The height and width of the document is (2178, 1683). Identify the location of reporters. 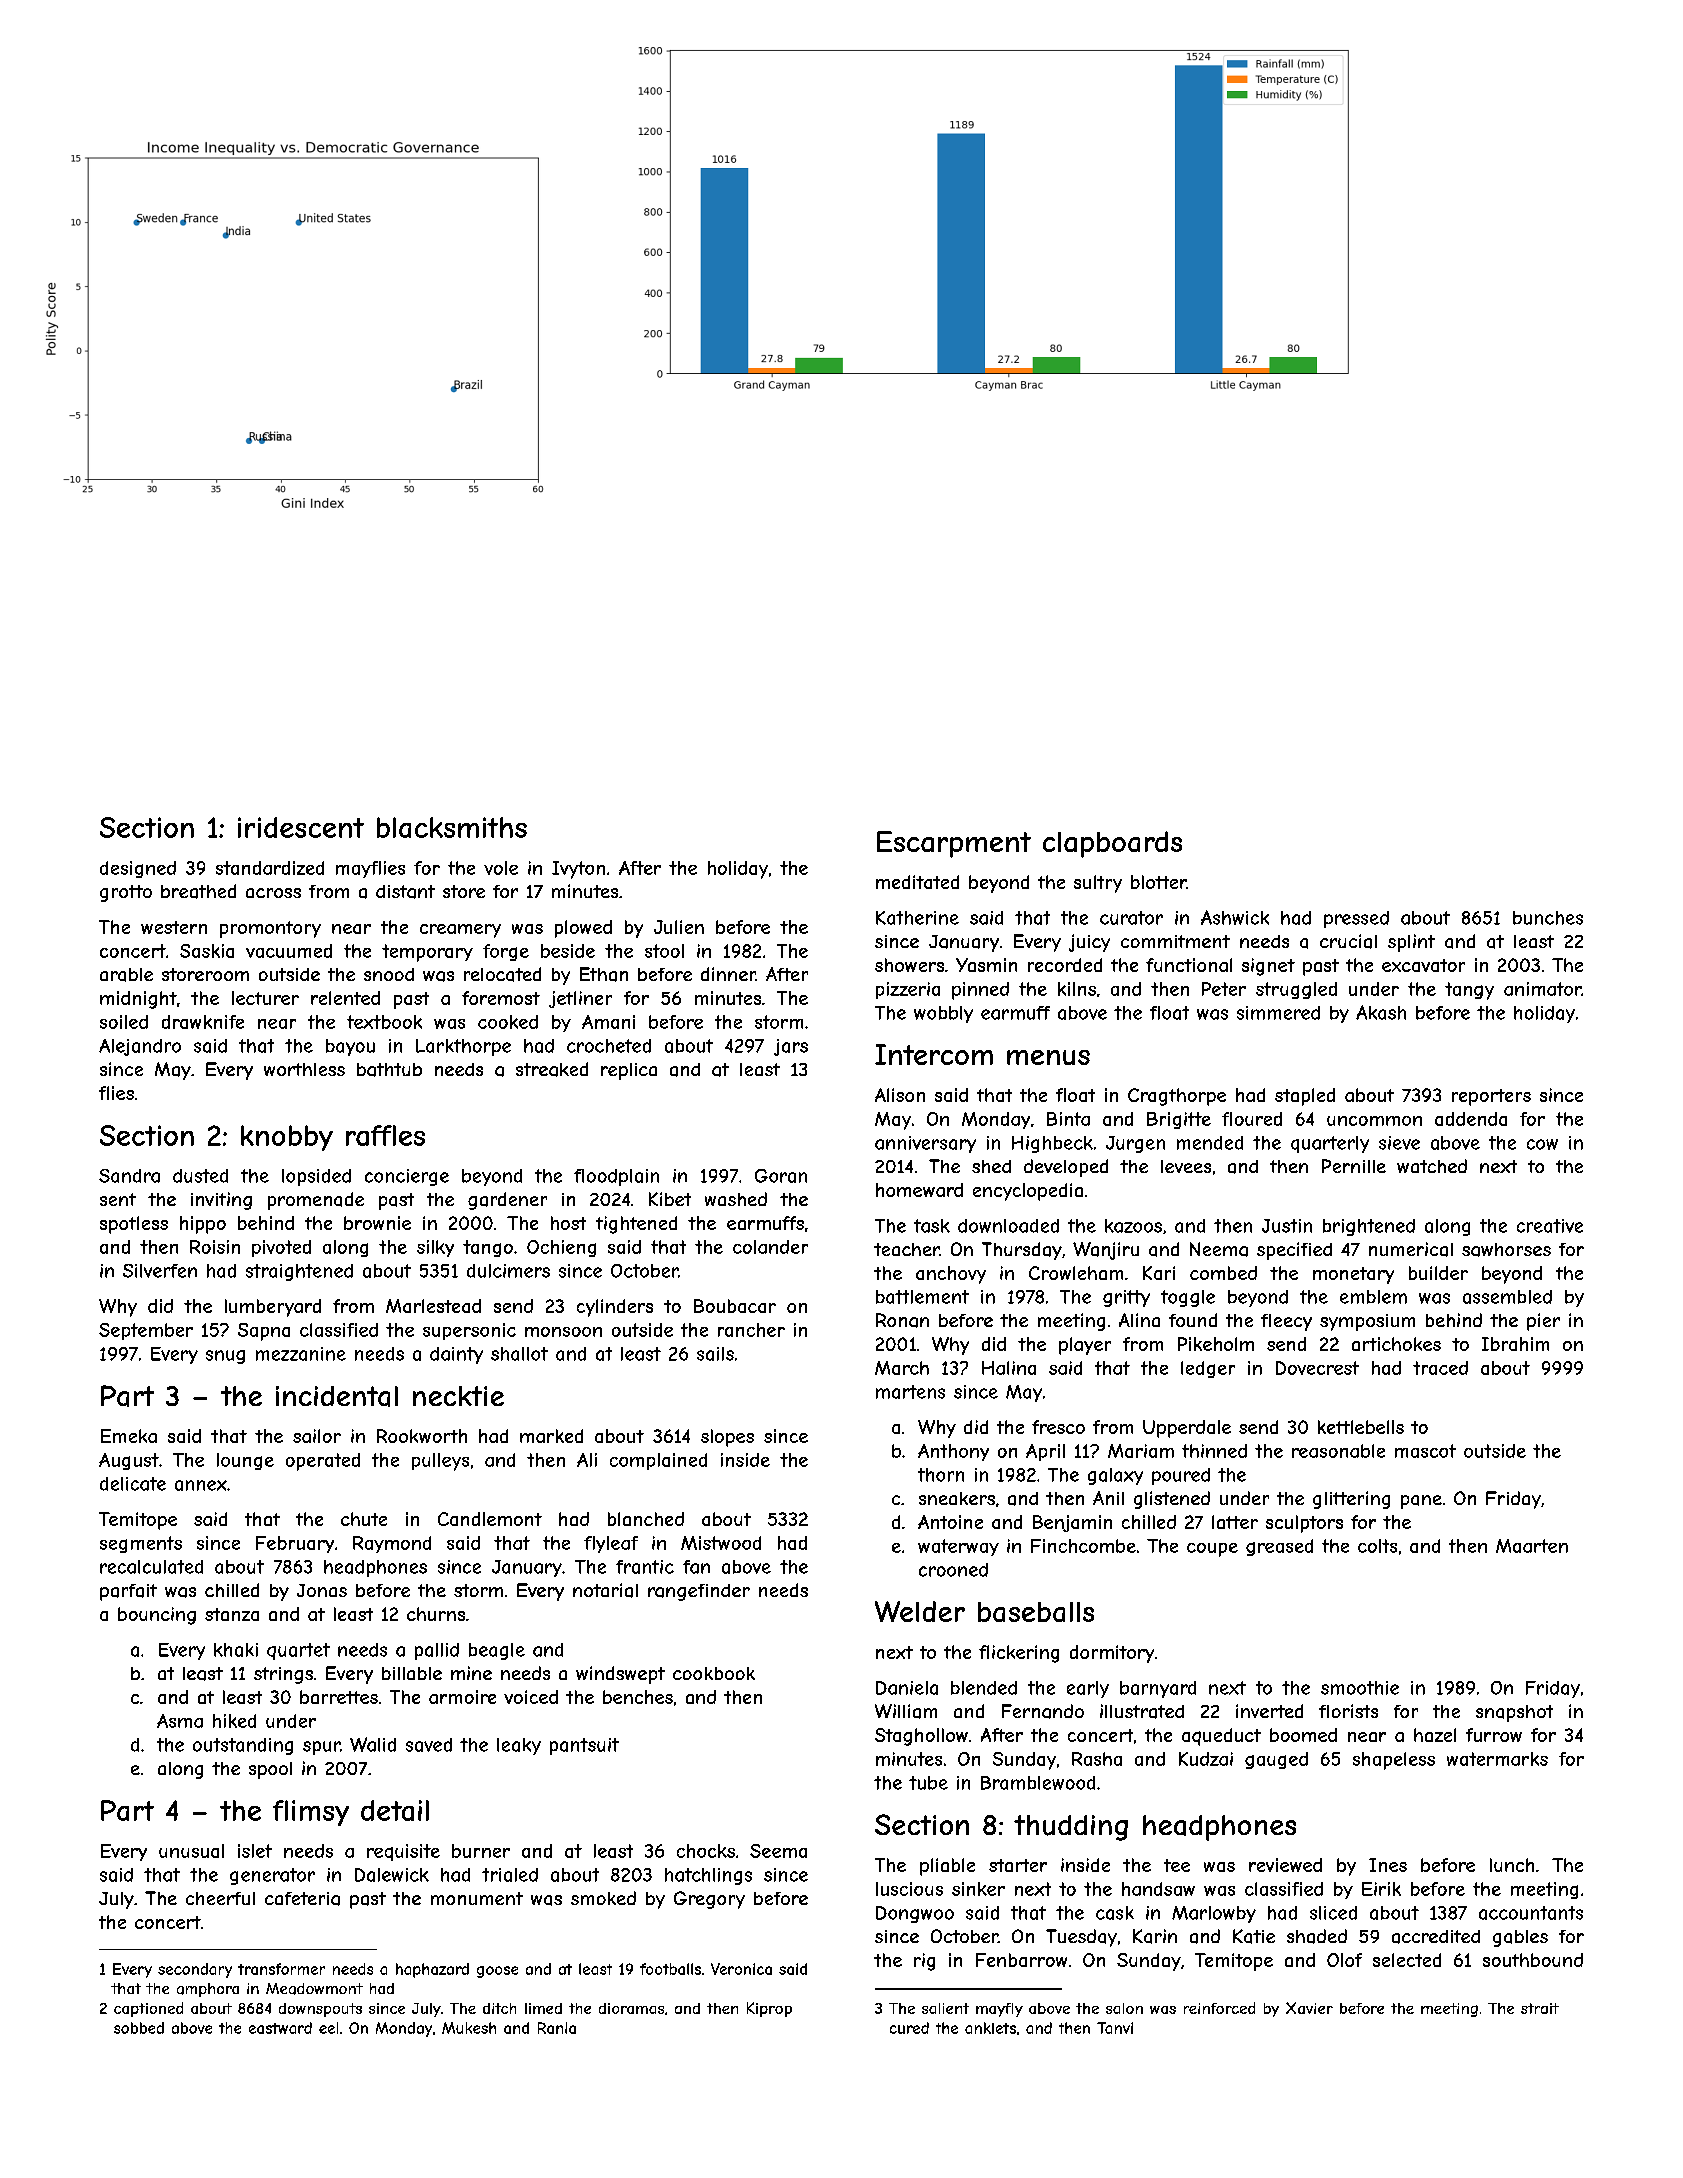
(1491, 1097).
